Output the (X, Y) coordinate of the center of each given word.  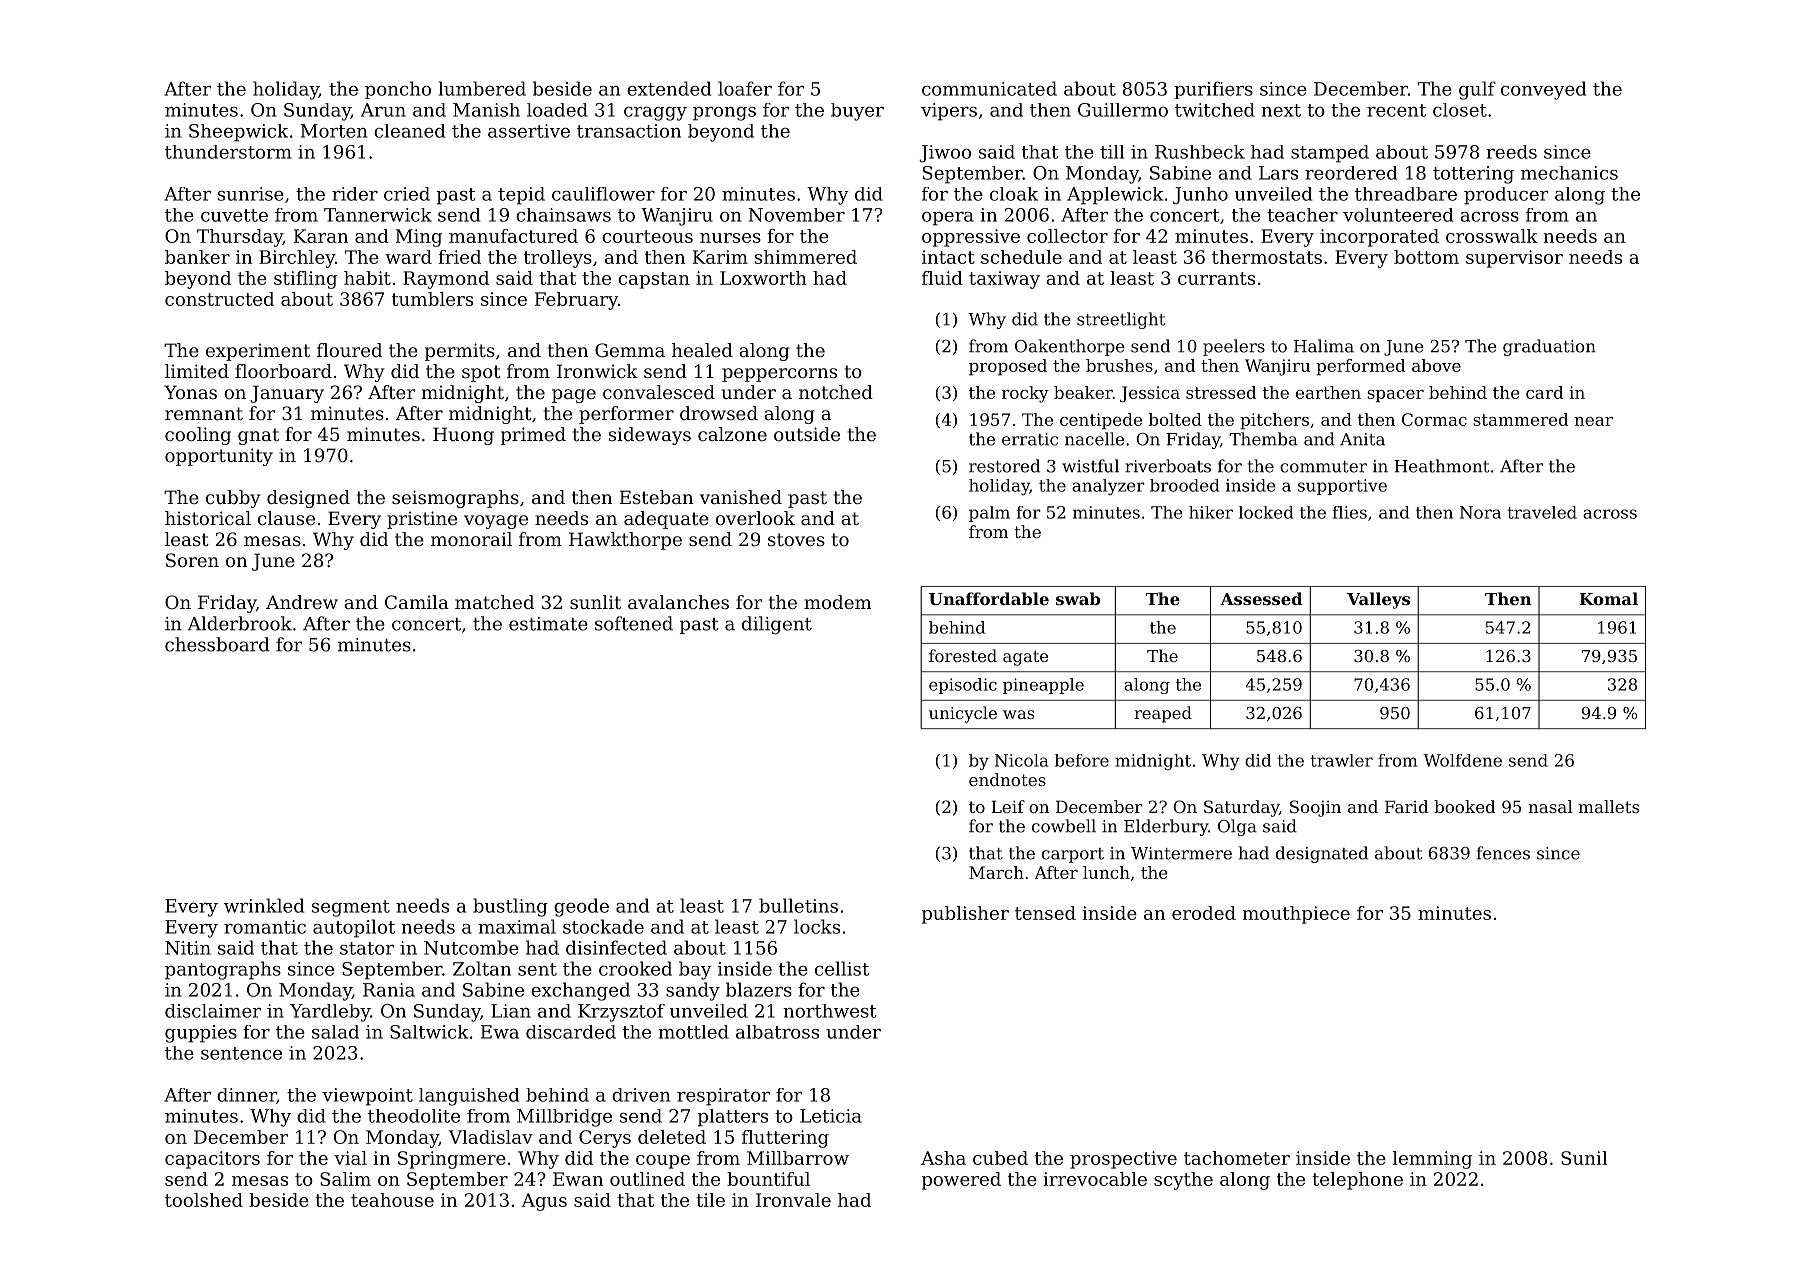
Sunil (1584, 1158)
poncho (398, 90)
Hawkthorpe (625, 541)
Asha (943, 1158)
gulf (1477, 90)
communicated (989, 88)
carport (1073, 855)
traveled (1542, 512)
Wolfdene (1462, 760)
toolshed (204, 1200)
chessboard (217, 644)
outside (807, 434)
